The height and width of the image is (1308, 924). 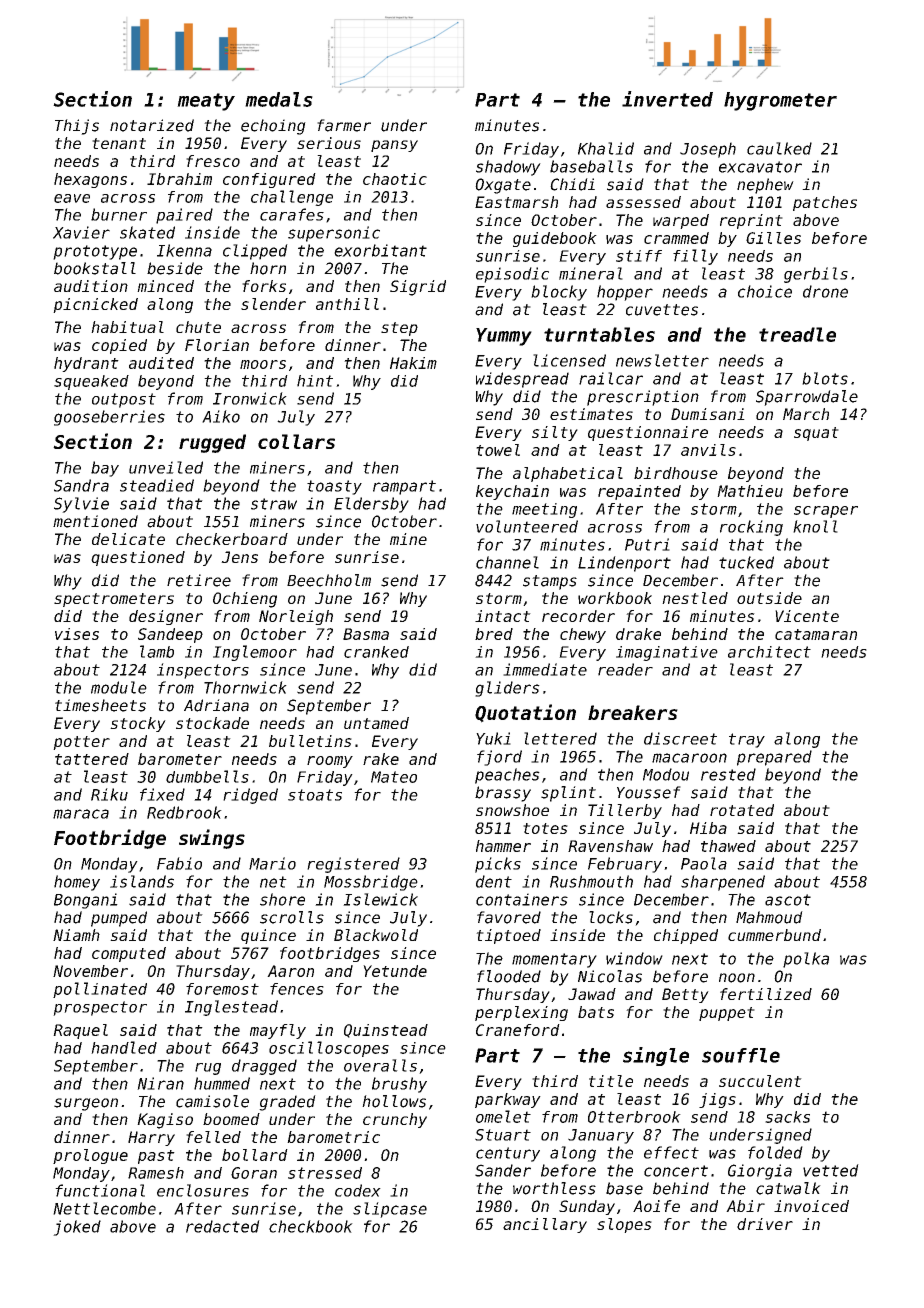 What do you see at coordinates (296, 441) in the image?
I see `collars` at bounding box center [296, 441].
